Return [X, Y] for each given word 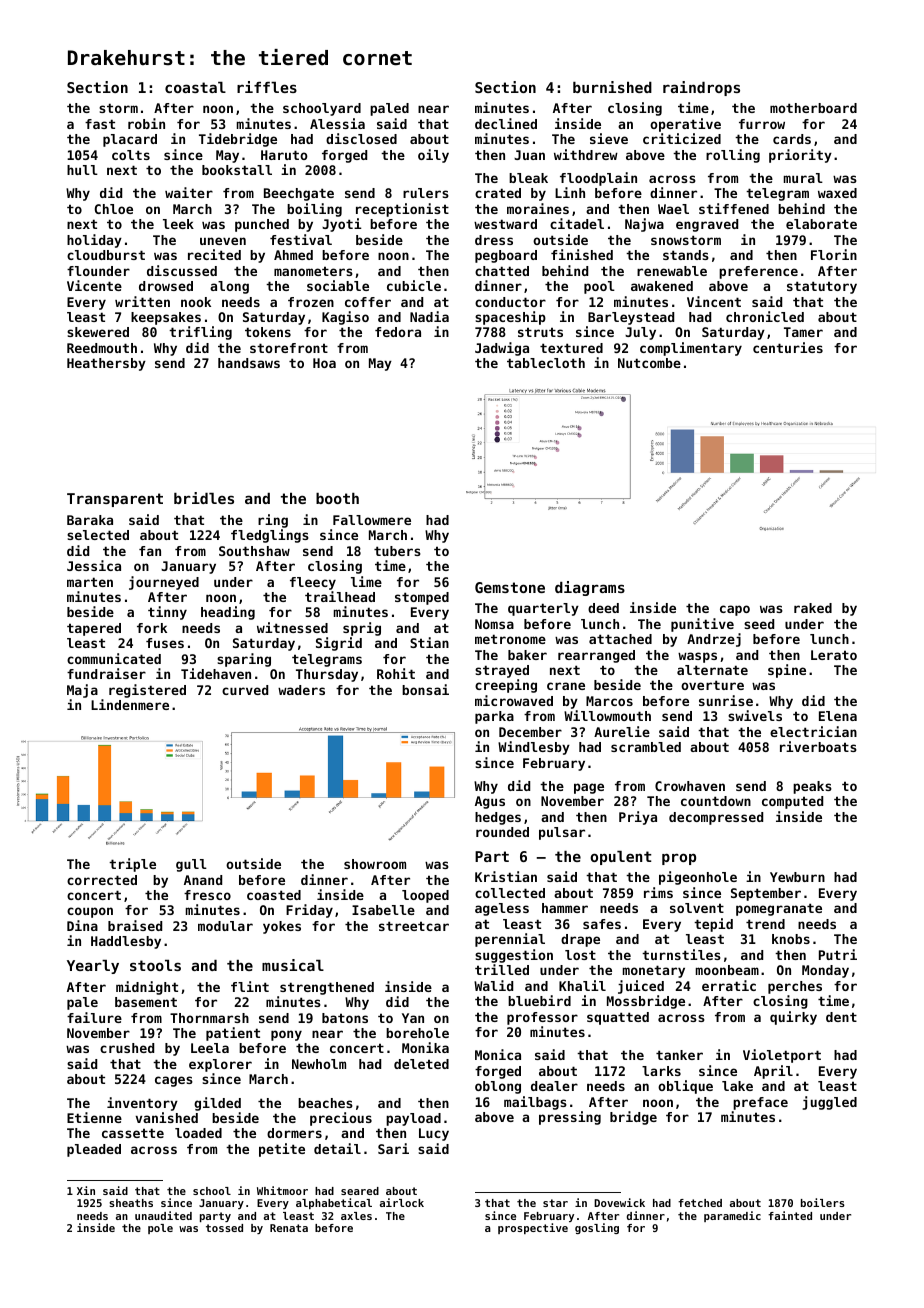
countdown [716, 801]
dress [494, 240]
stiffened [734, 208]
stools [155, 965]
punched [262, 225]
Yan [413, 1018]
